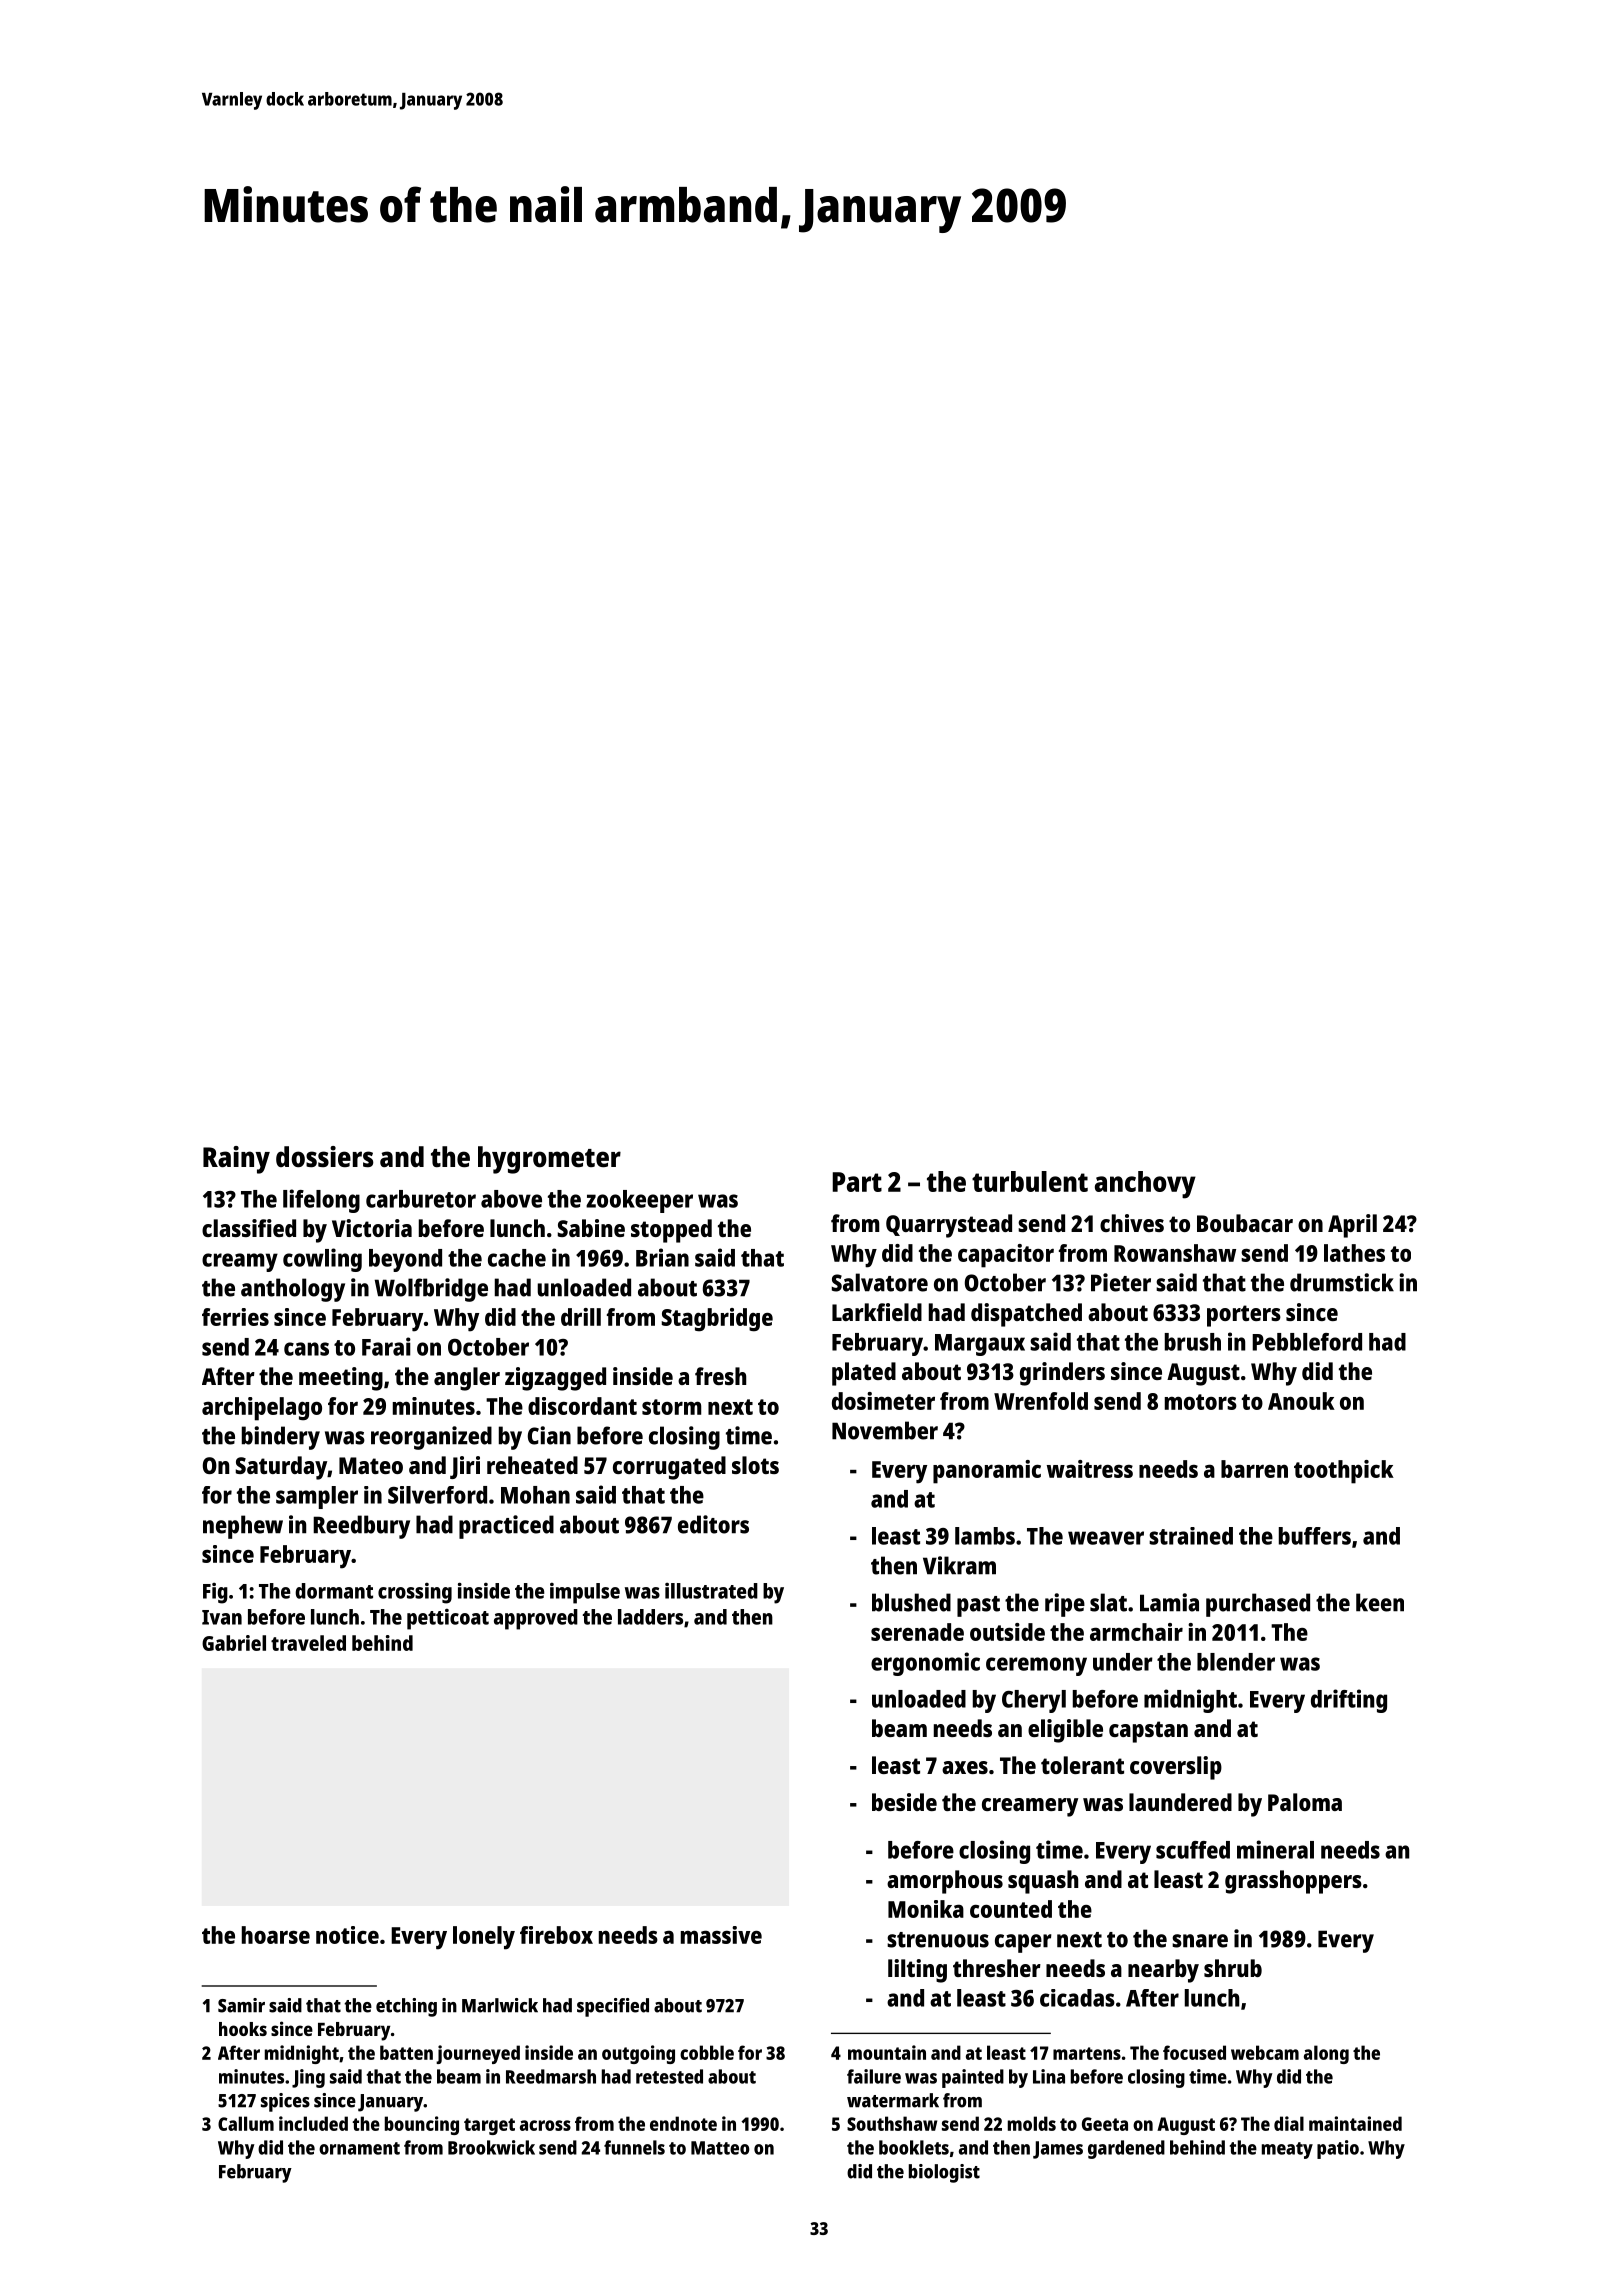  Describe the element at coordinates (1062, 1374) in the image. I see `grinders` at that location.
